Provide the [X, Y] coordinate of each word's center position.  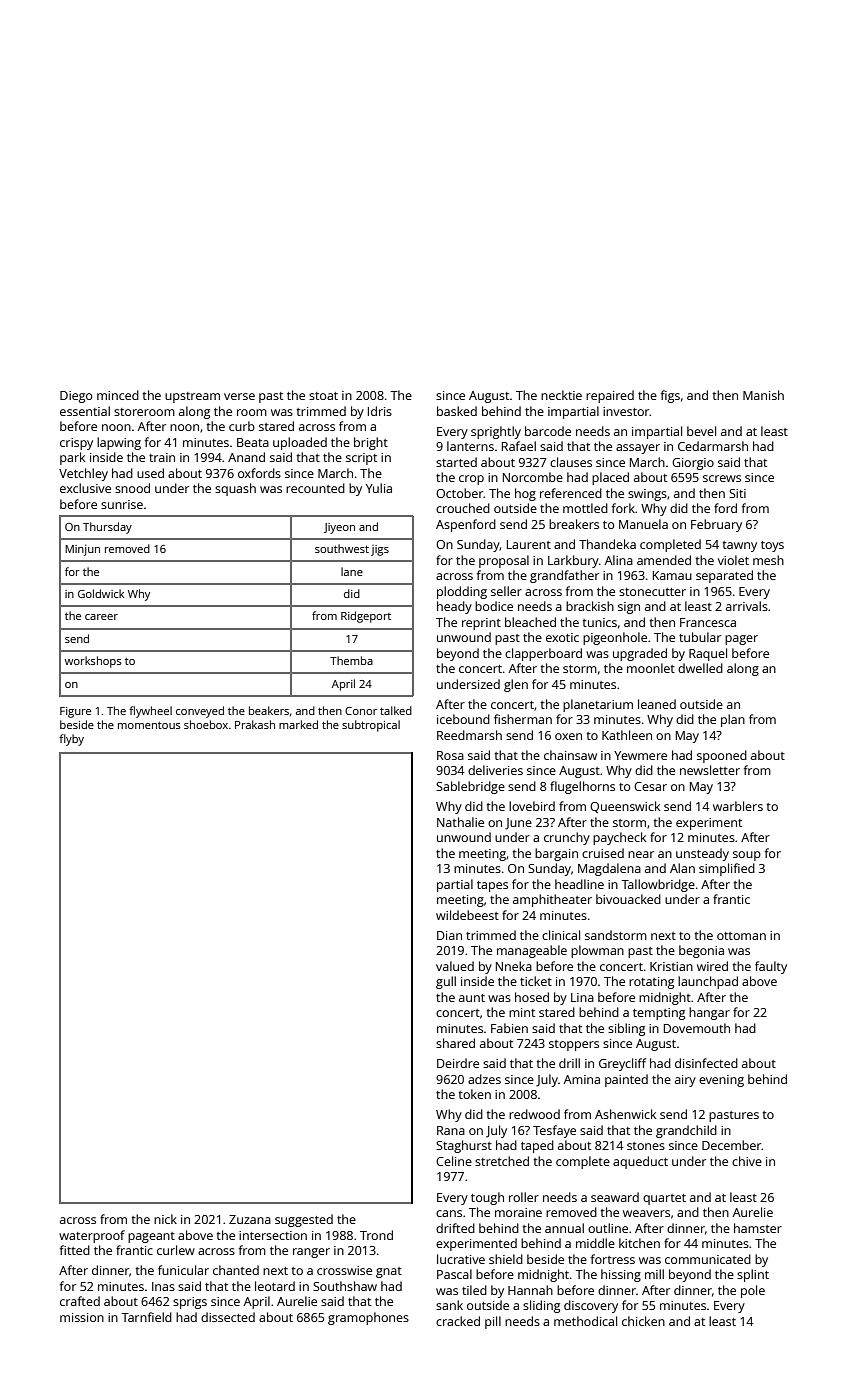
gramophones [368, 1318]
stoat [323, 396]
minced [118, 395]
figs [670, 396]
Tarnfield [146, 1317]
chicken [643, 1321]
